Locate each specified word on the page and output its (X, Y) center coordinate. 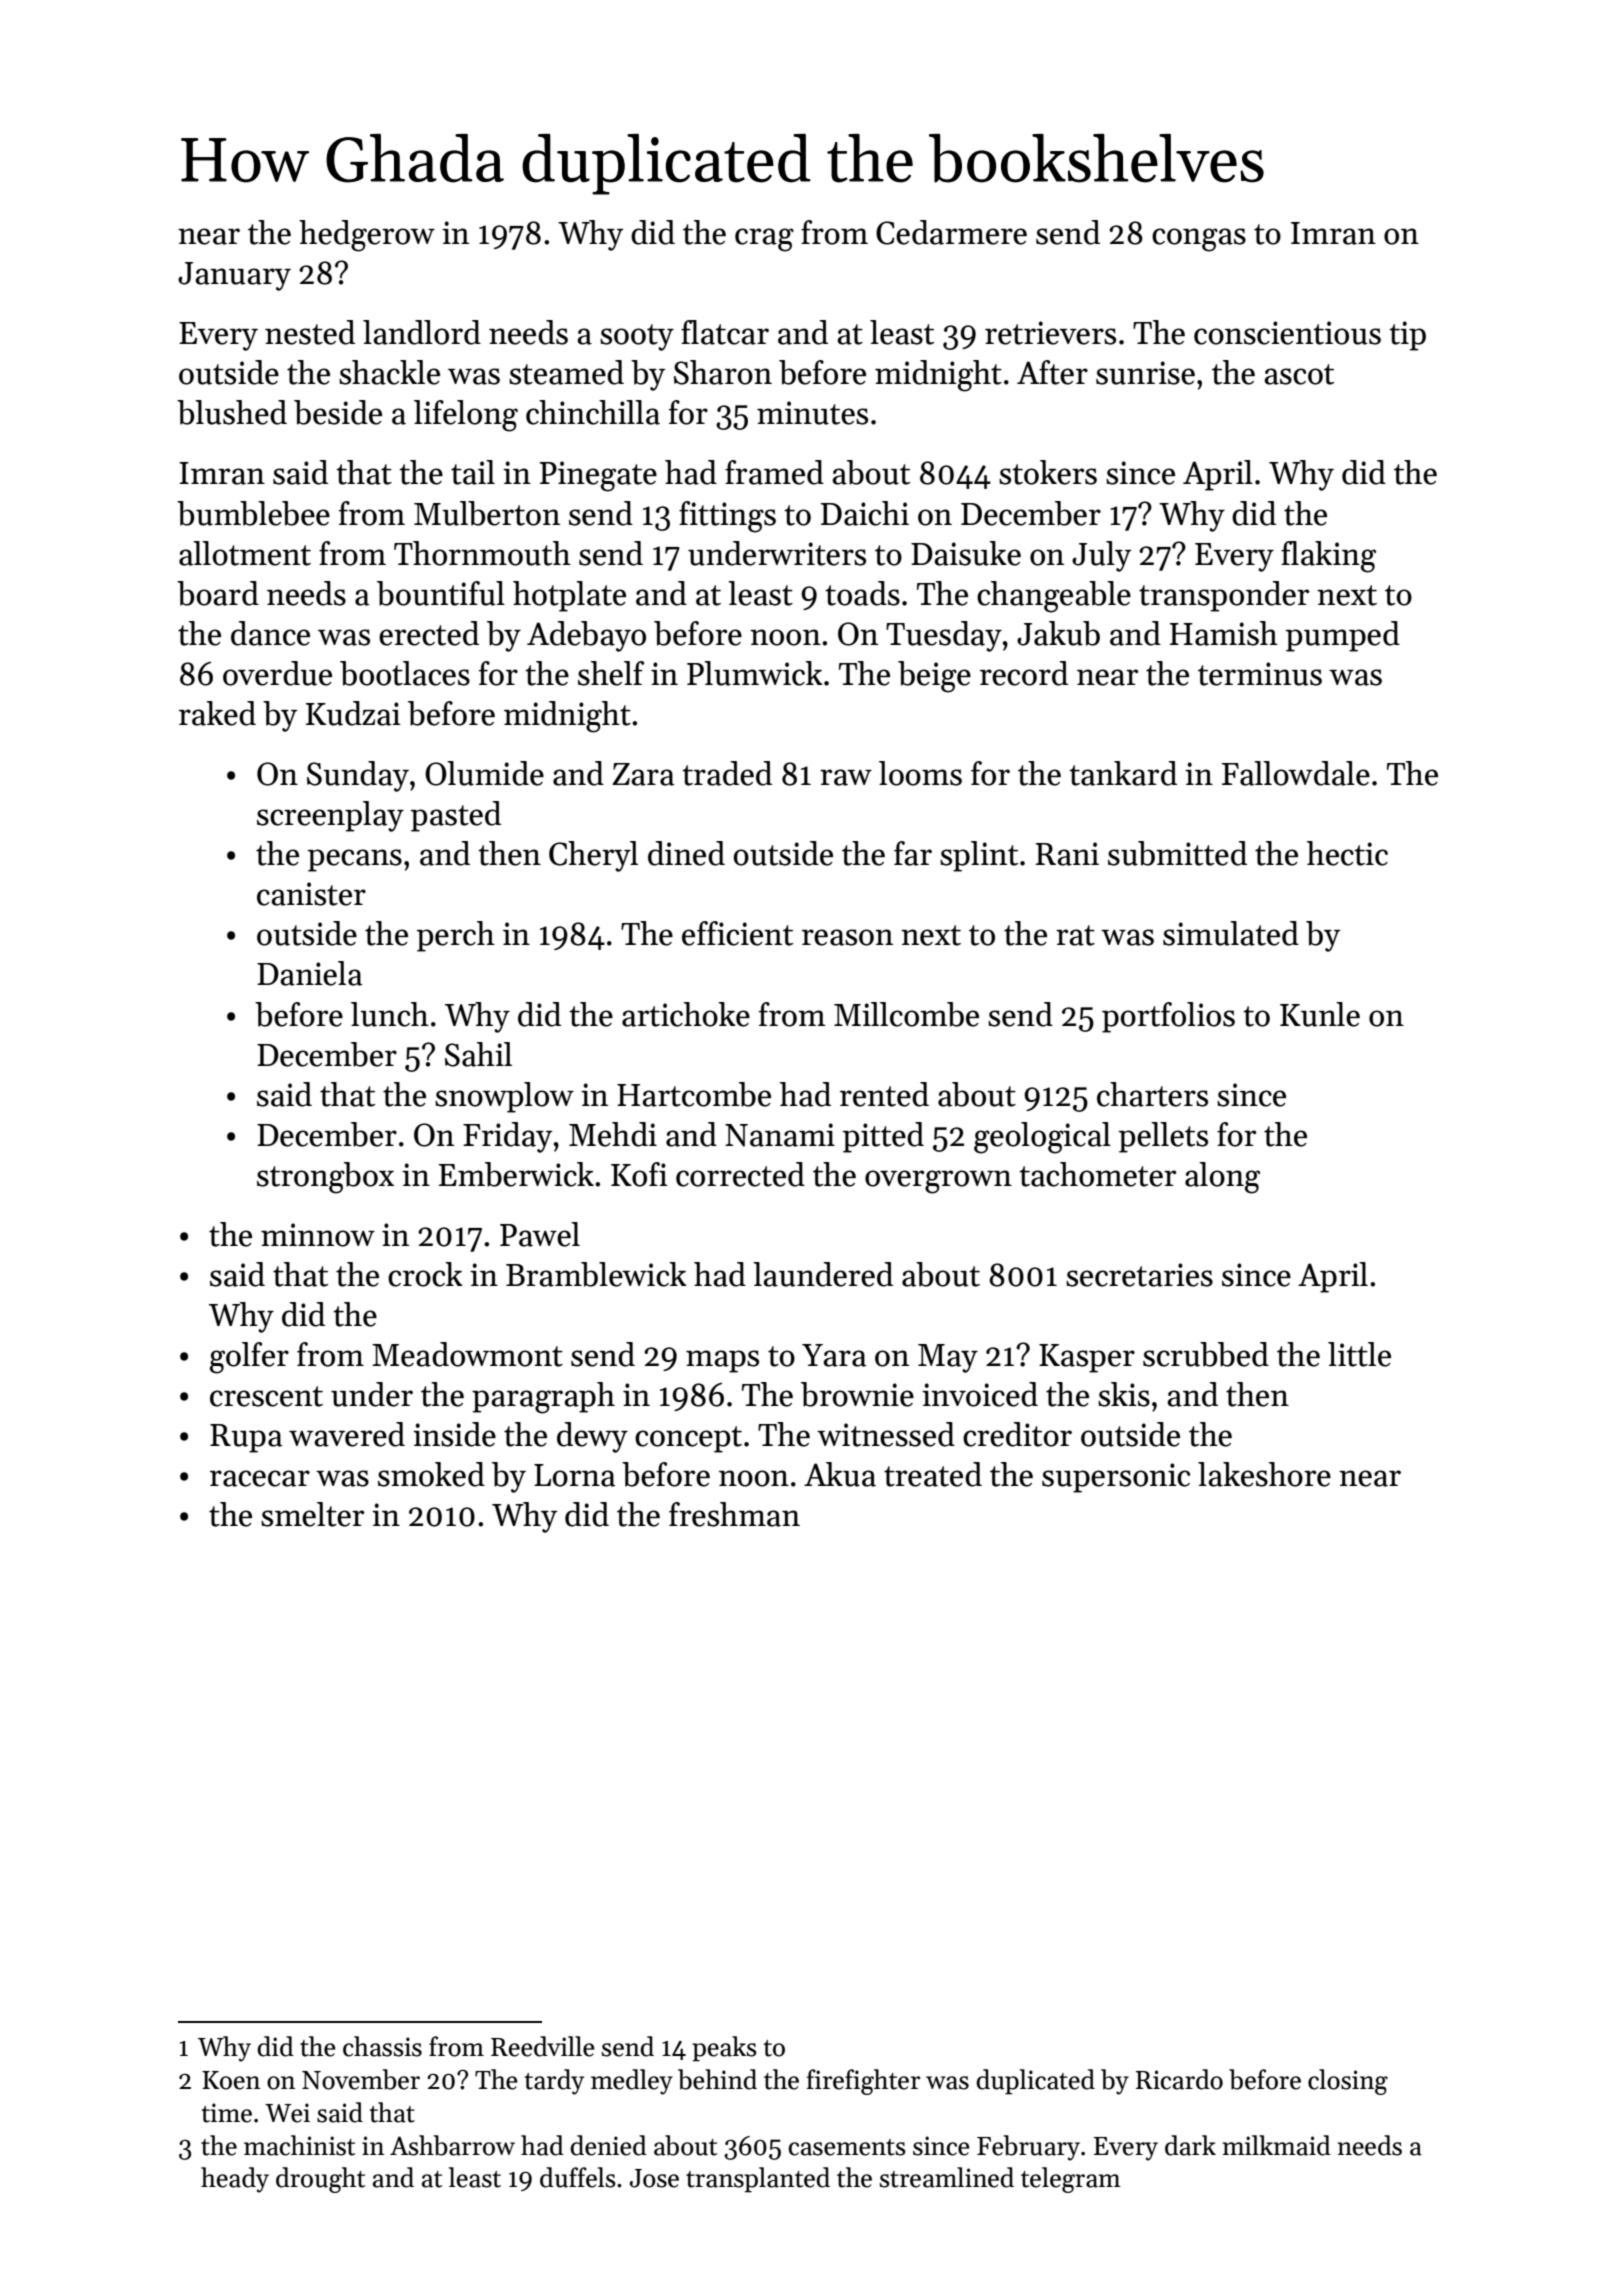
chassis (382, 2046)
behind (717, 2079)
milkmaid (1276, 2145)
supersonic (1116, 1478)
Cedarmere (951, 232)
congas (1199, 240)
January (234, 276)
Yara (834, 1355)
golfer (249, 1358)
